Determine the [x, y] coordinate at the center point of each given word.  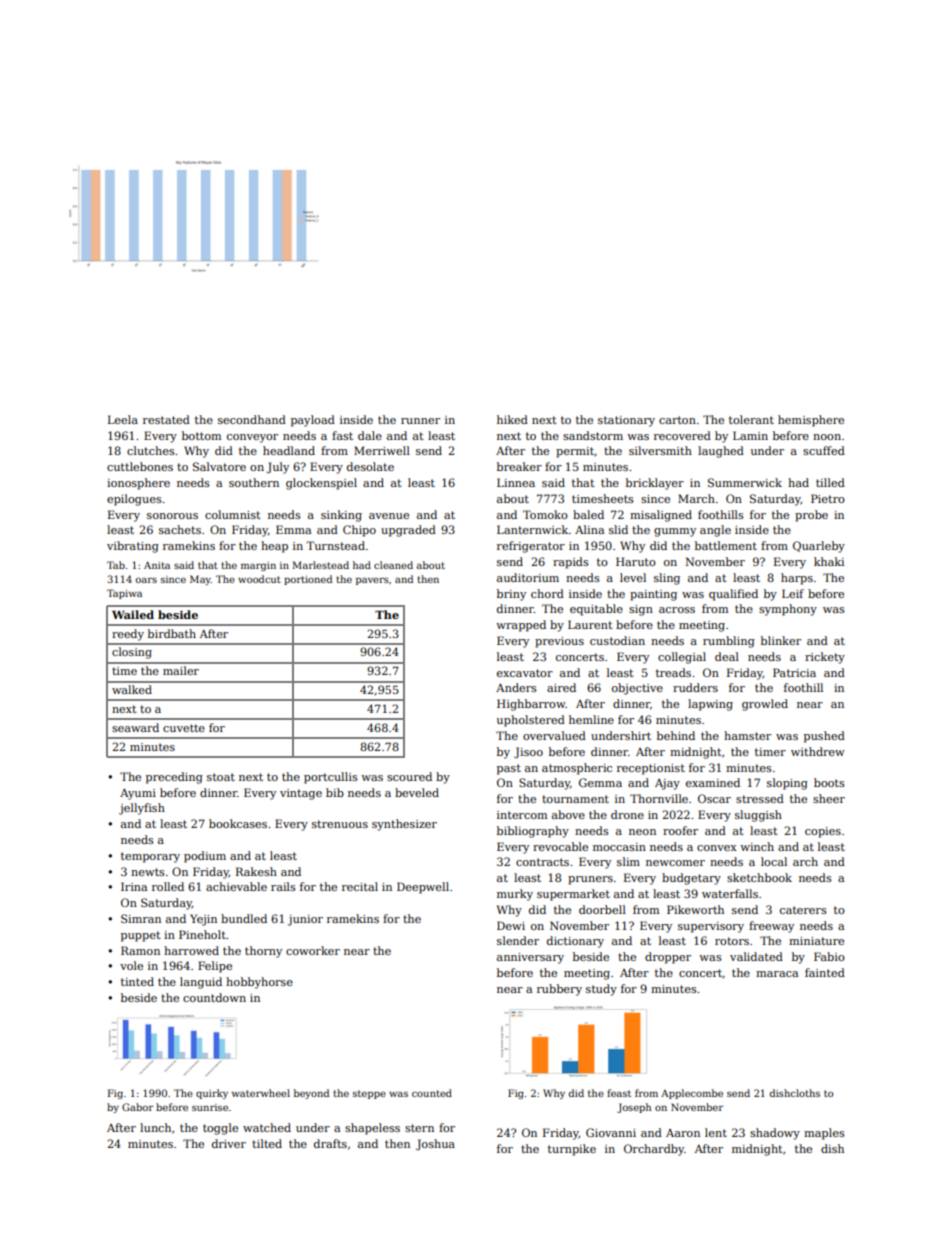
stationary [626, 421]
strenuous [340, 824]
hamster [747, 735]
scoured [409, 776]
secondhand [252, 419]
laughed [721, 452]
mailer [181, 670]
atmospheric [577, 769]
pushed [824, 737]
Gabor [137, 1107]
